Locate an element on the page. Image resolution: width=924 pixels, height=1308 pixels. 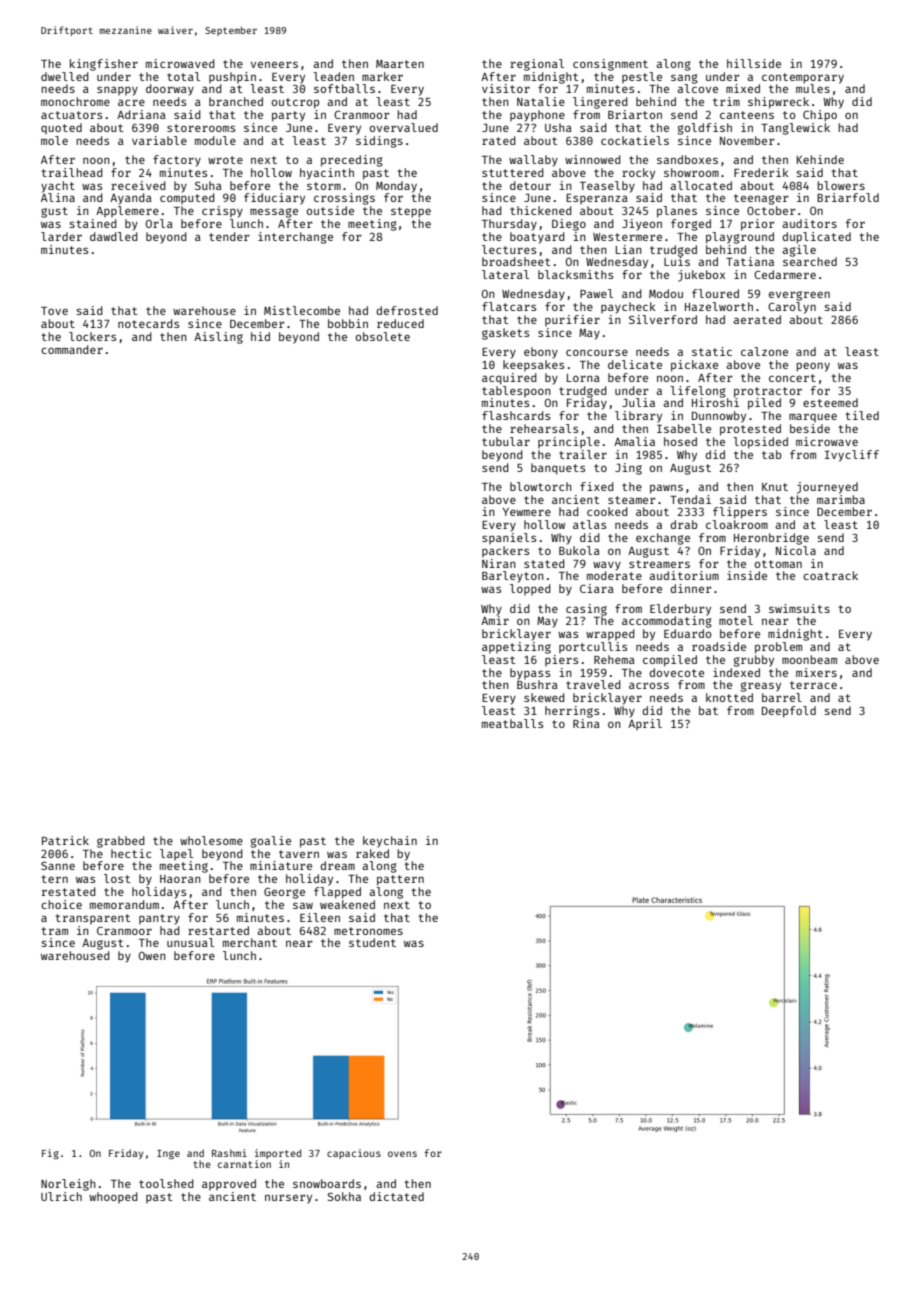
keychain is located at coordinates (390, 842).
